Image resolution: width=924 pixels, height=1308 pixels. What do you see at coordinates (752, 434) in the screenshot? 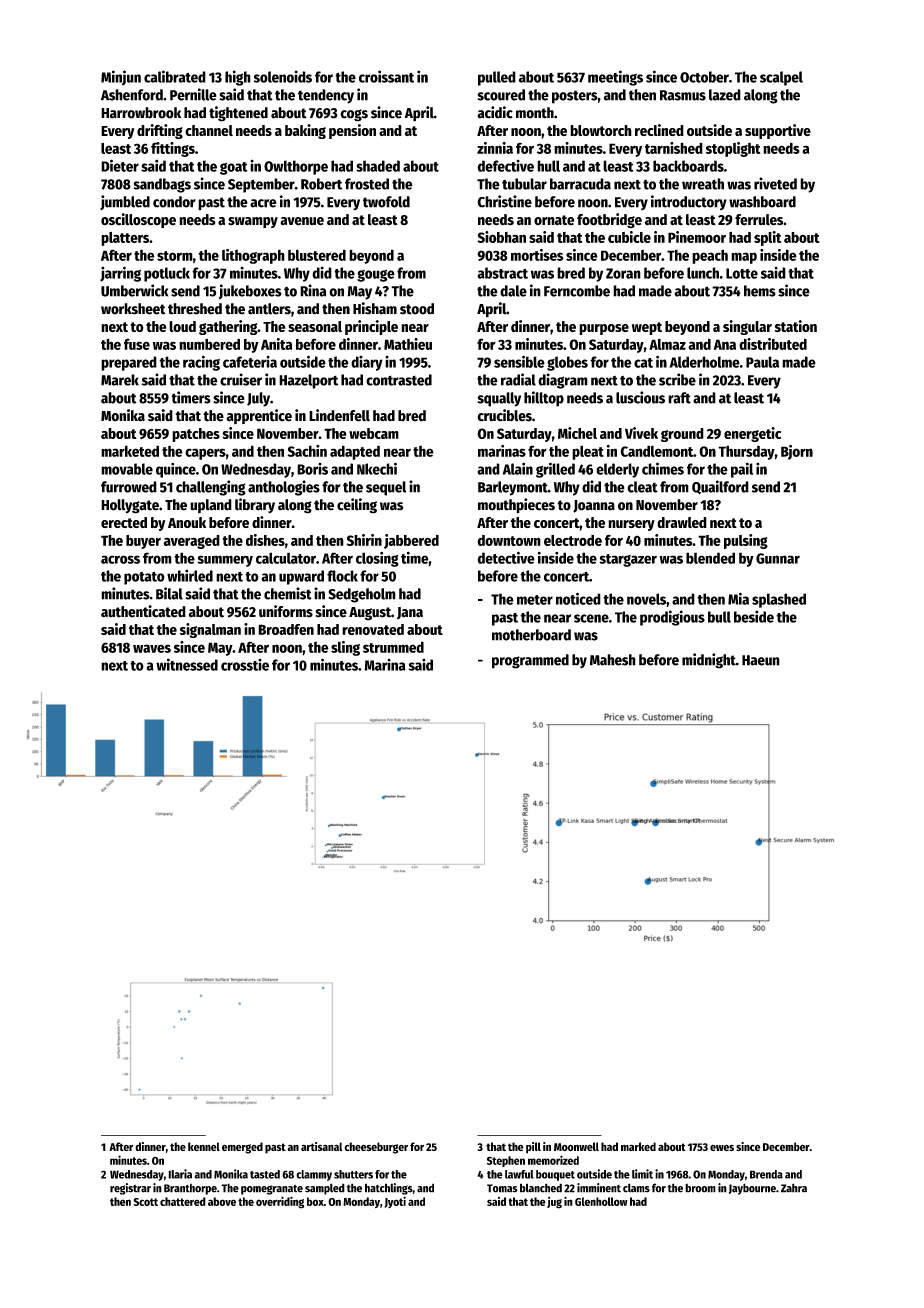
I see `energetic` at bounding box center [752, 434].
